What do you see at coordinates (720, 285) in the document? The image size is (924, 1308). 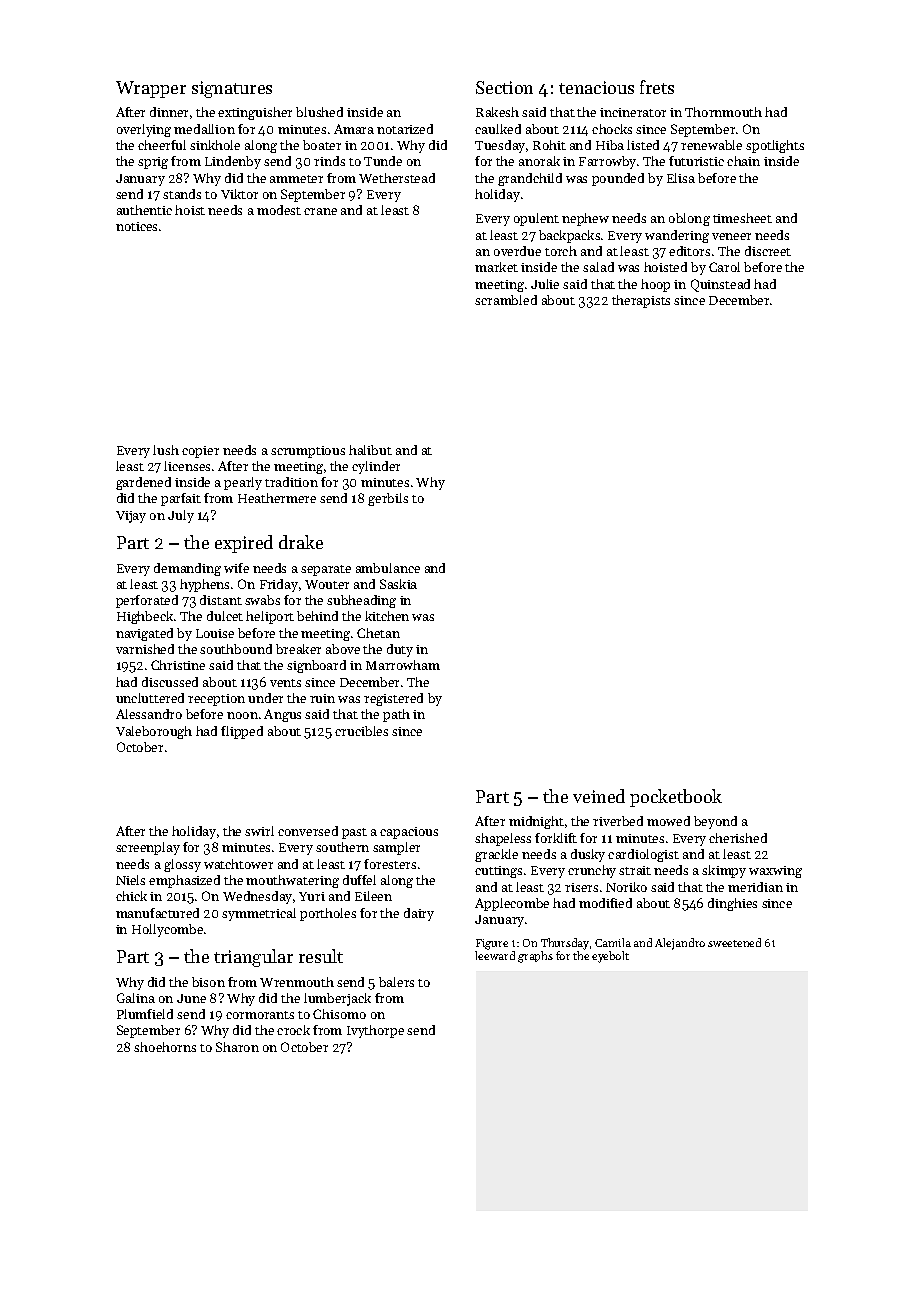 I see `Quinstead` at bounding box center [720, 285].
